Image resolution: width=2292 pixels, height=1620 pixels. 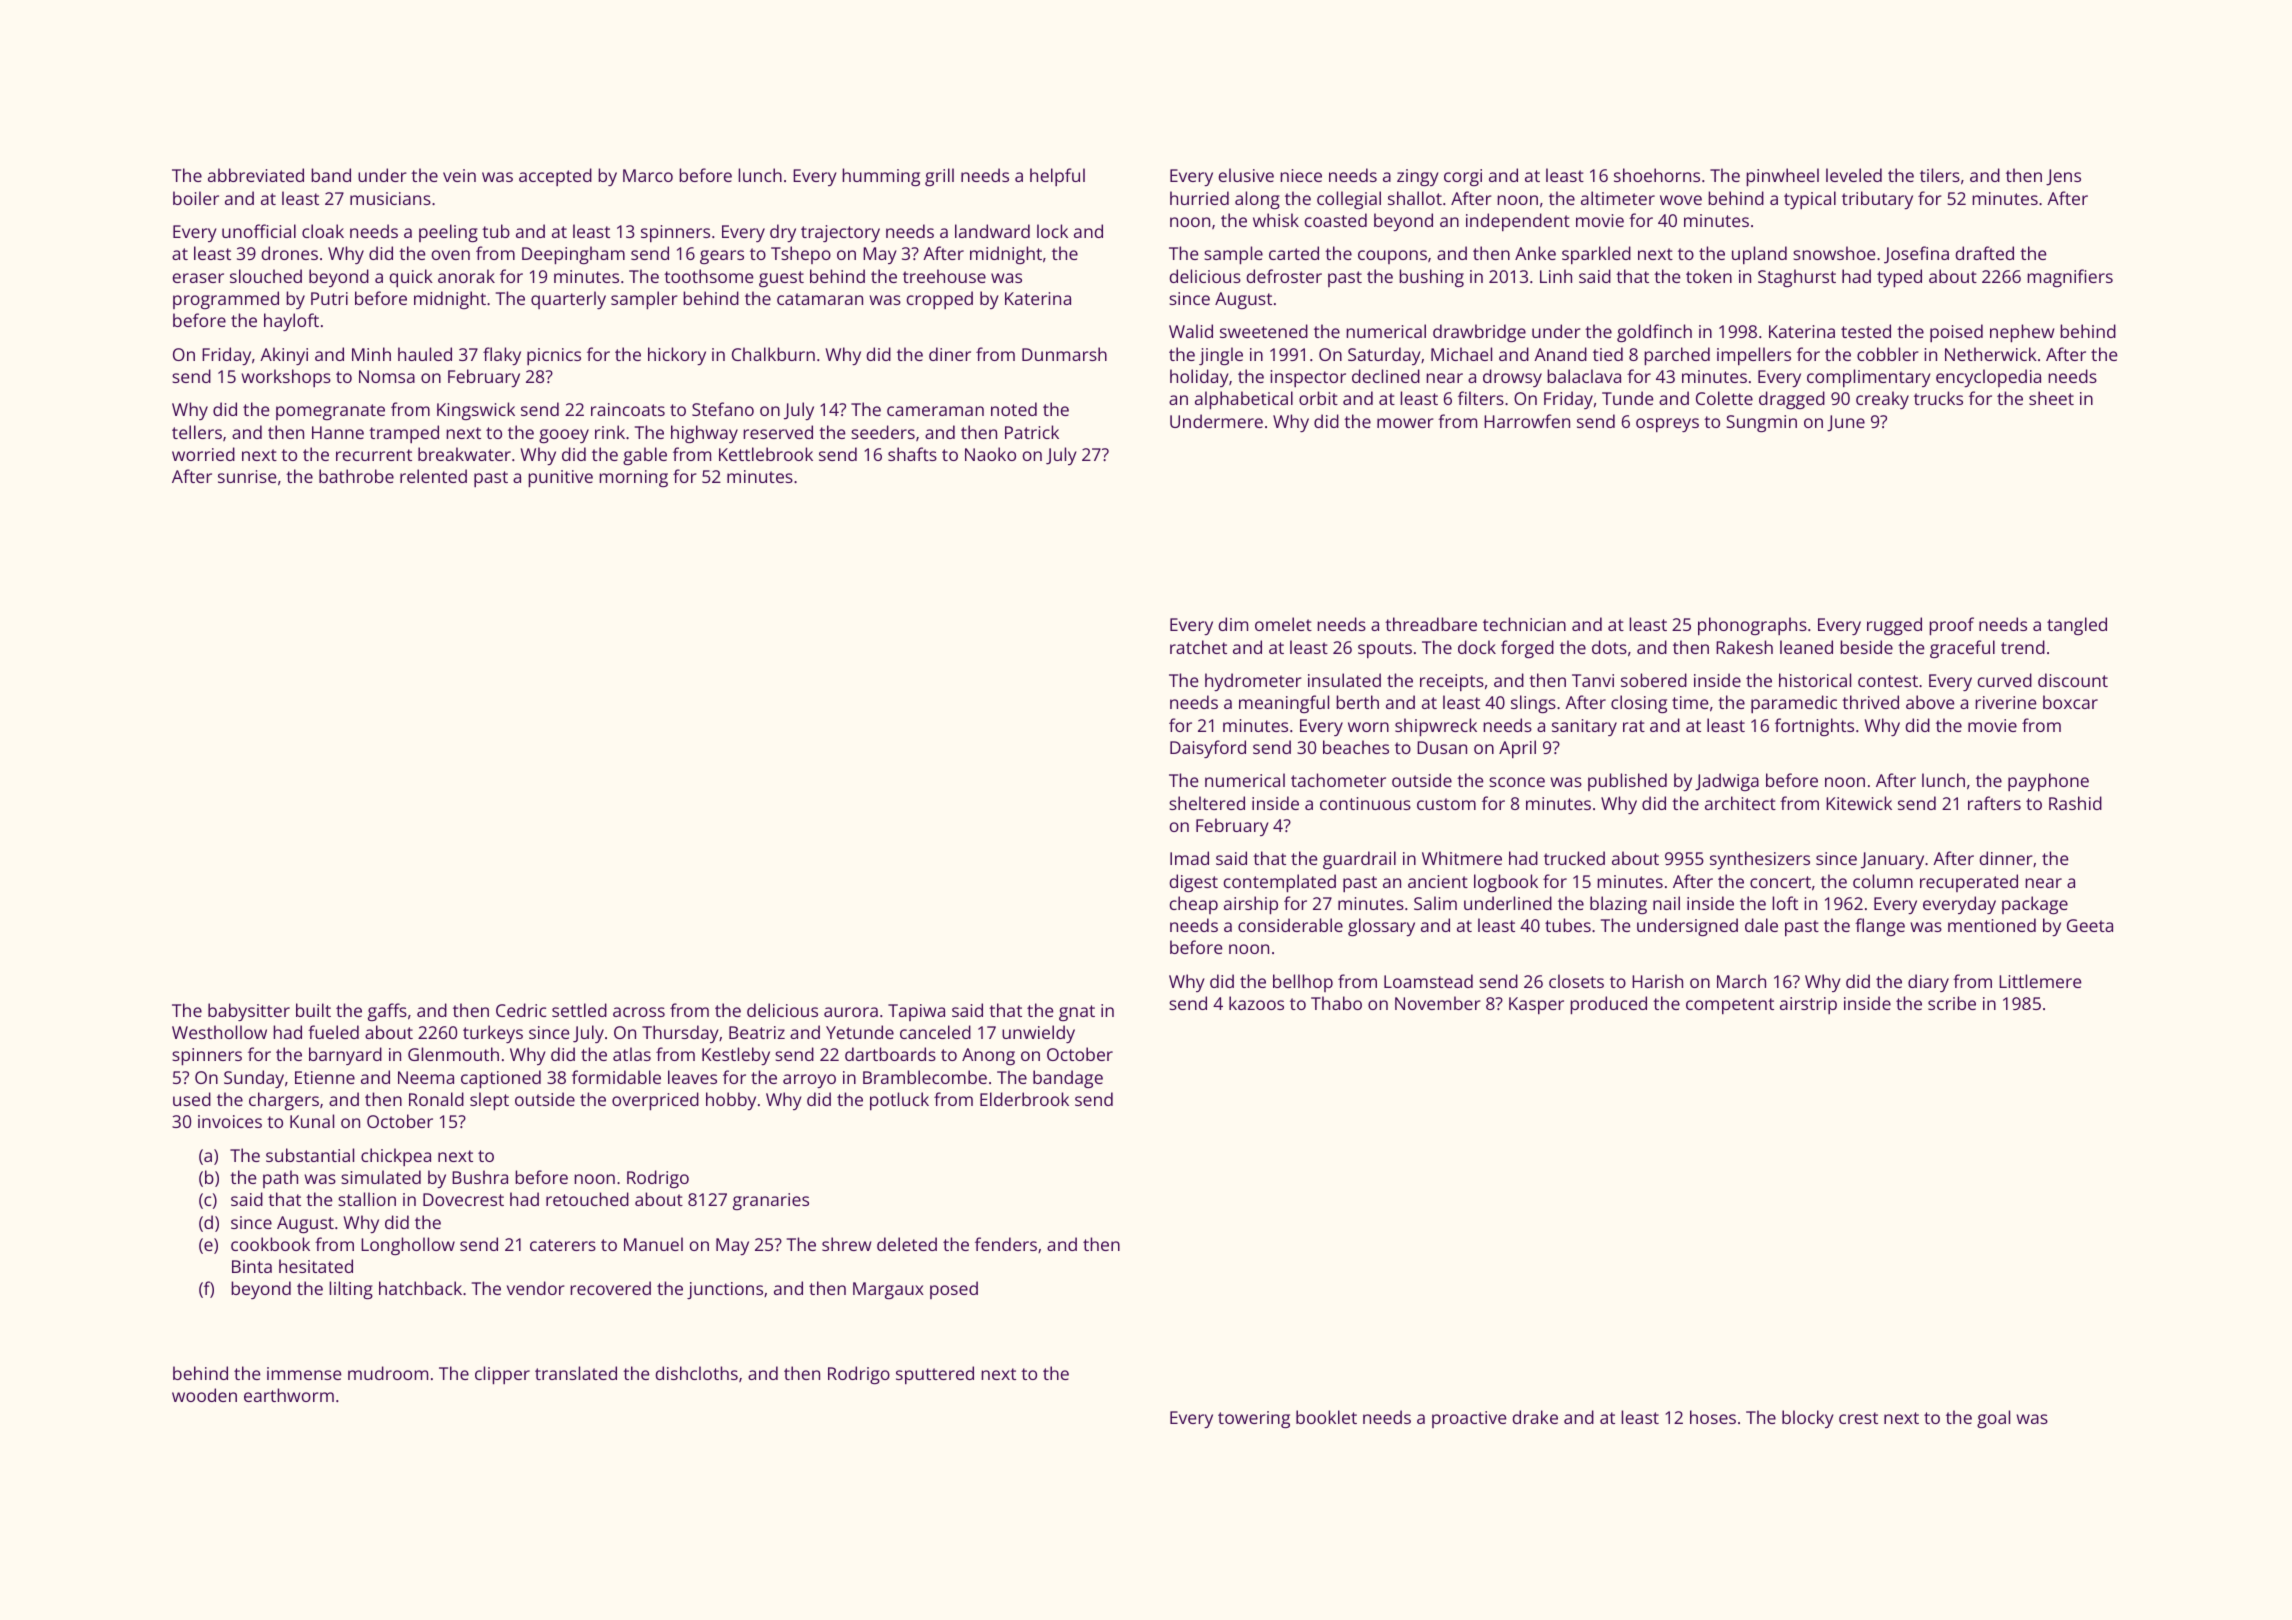 What do you see at coordinates (881, 177) in the screenshot?
I see `humming` at bounding box center [881, 177].
